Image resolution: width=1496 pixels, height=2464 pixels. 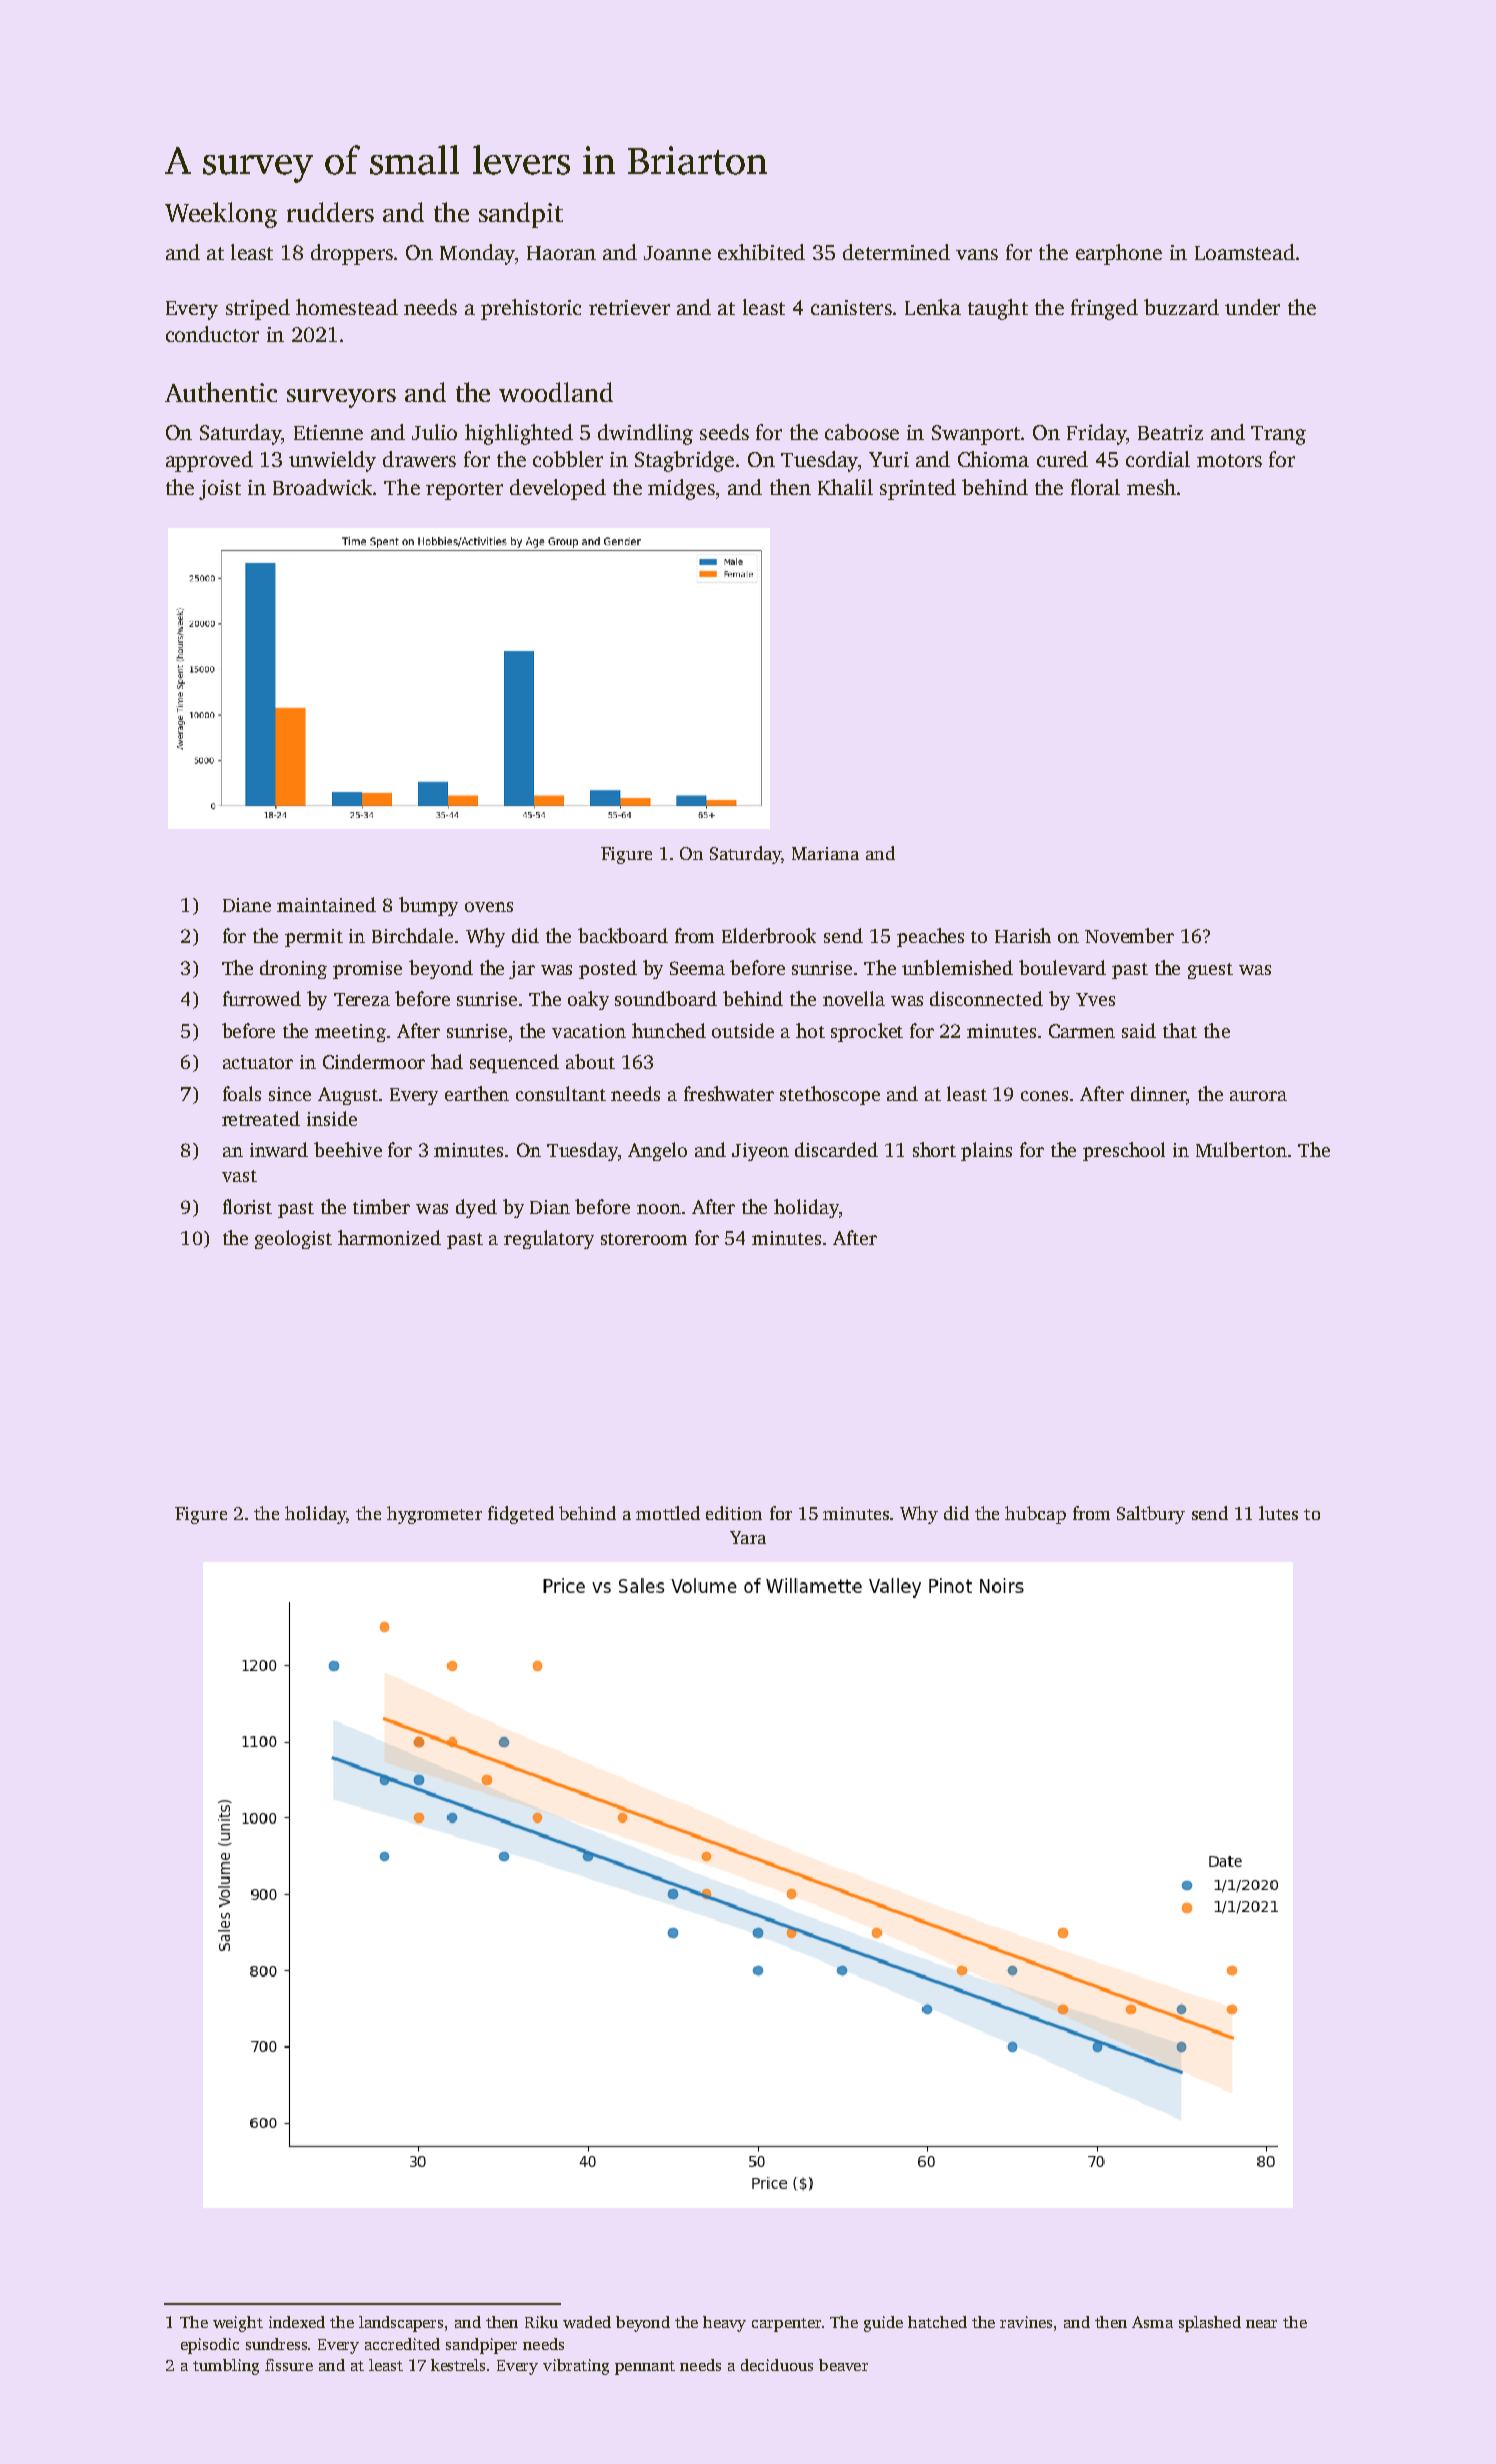 I want to click on landscapers, so click(x=401, y=2324).
